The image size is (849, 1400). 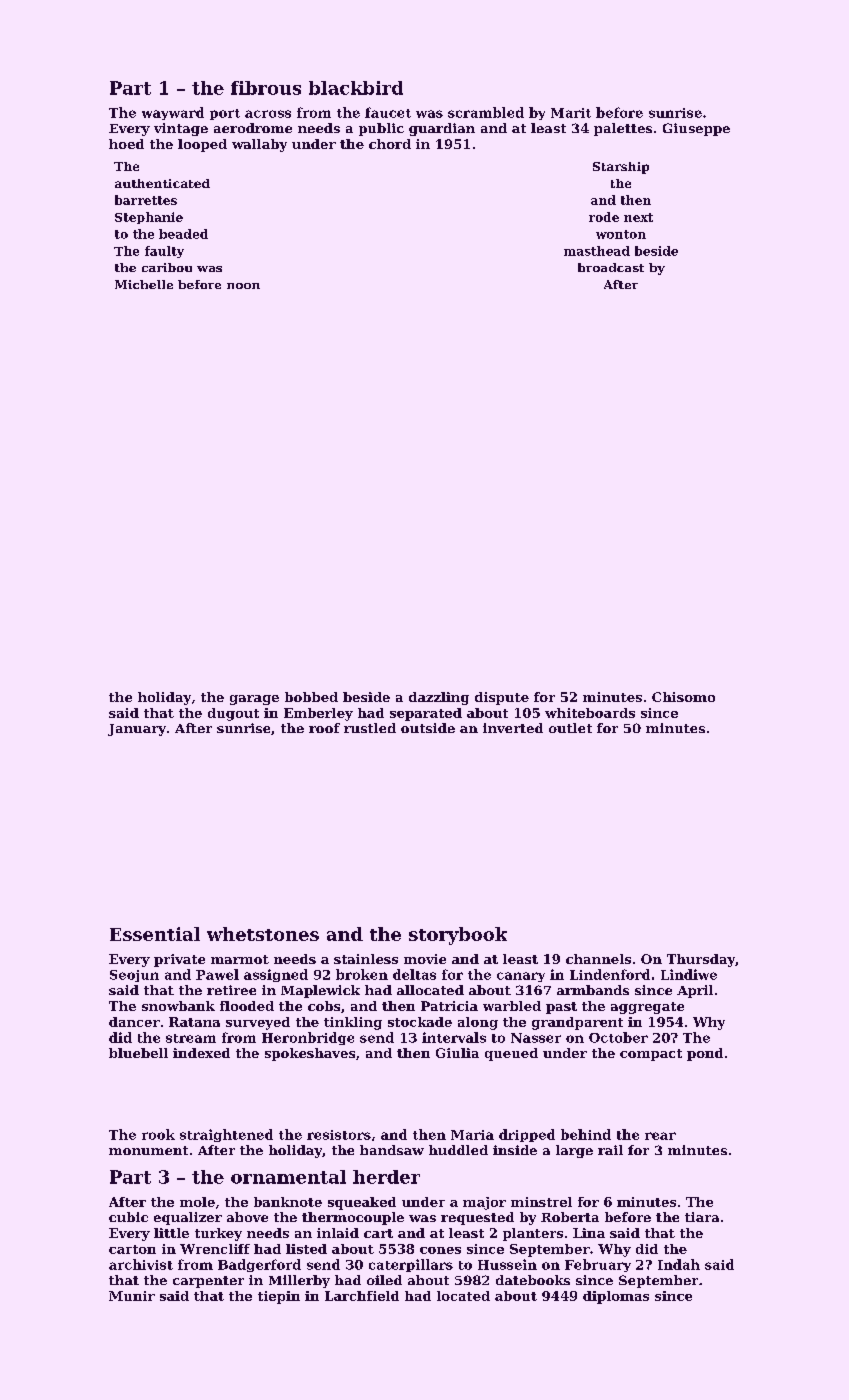 What do you see at coordinates (362, 1296) in the screenshot?
I see `Larchfield` at bounding box center [362, 1296].
